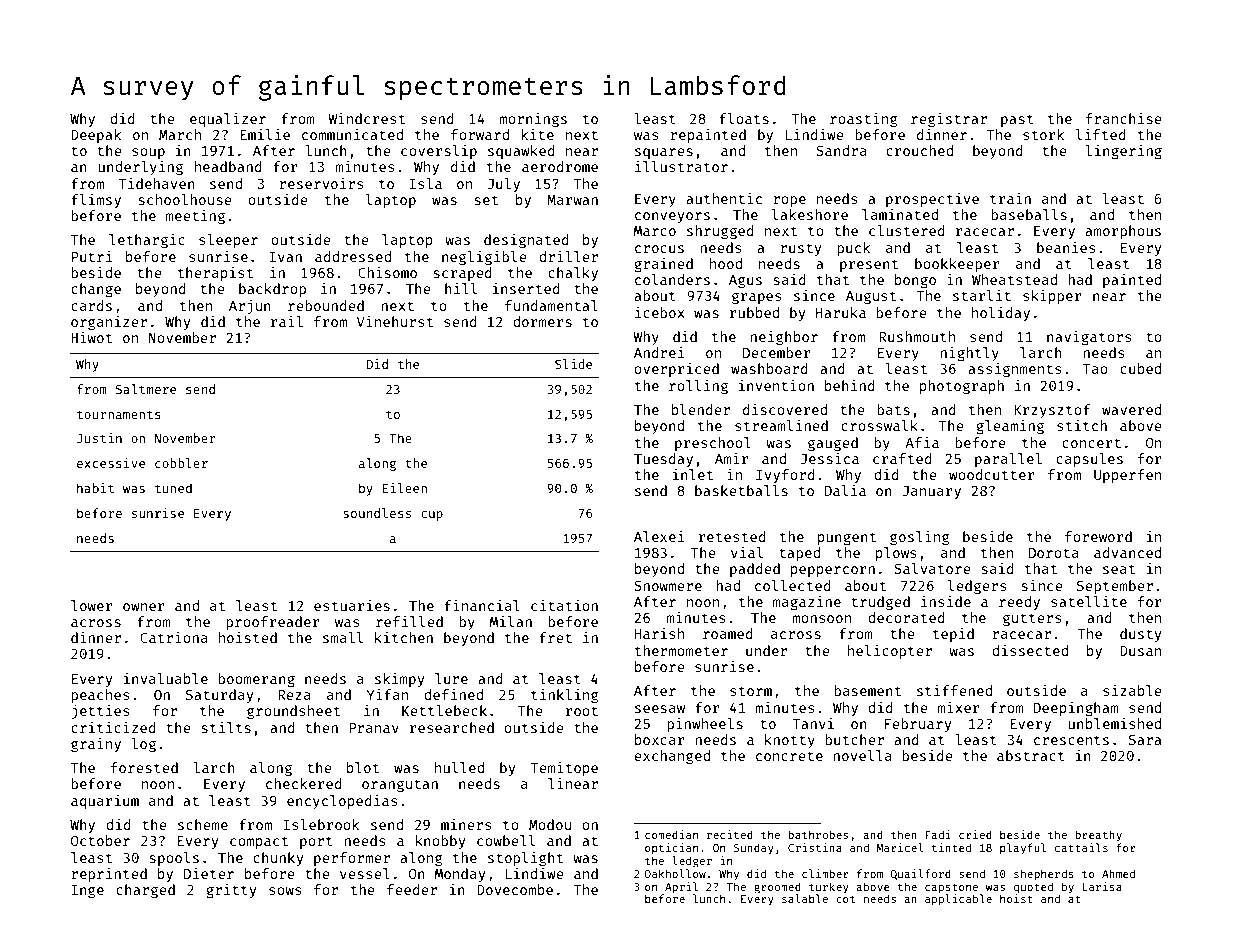  I want to click on schoolhouse, so click(185, 199).
